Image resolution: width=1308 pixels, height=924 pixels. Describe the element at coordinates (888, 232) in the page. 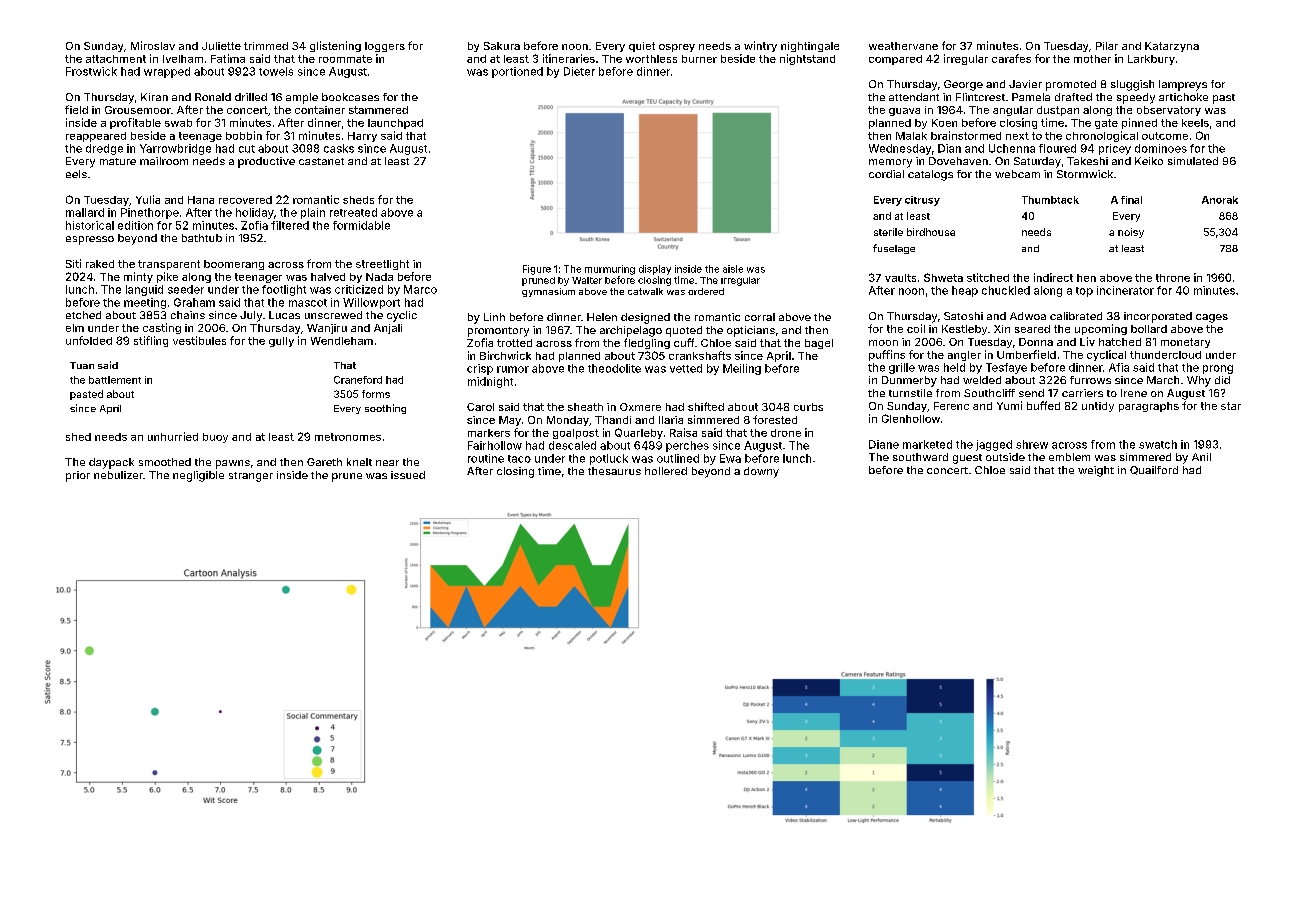

I see `sterile` at that location.
